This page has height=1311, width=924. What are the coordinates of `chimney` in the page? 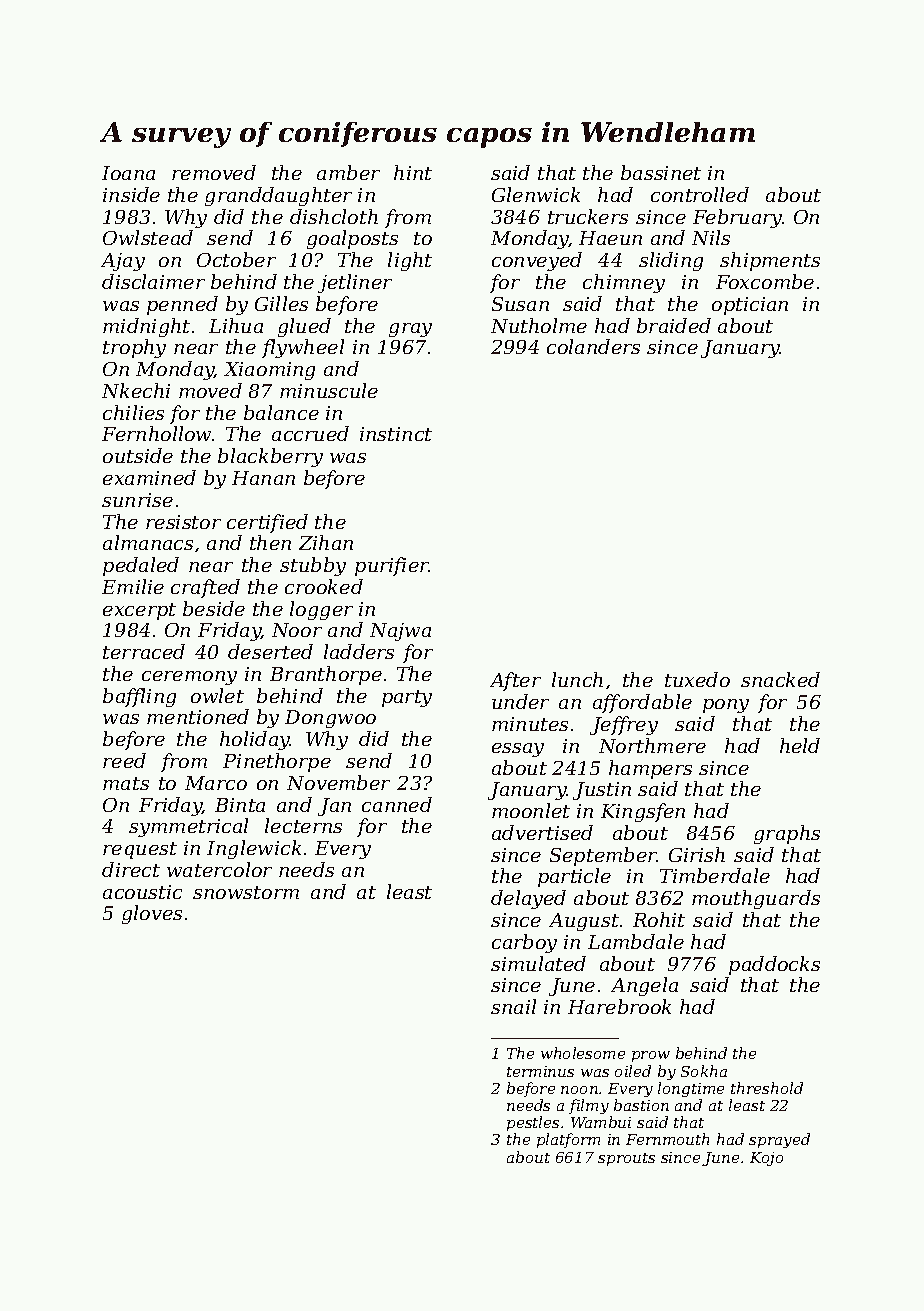 It's located at (624, 283).
